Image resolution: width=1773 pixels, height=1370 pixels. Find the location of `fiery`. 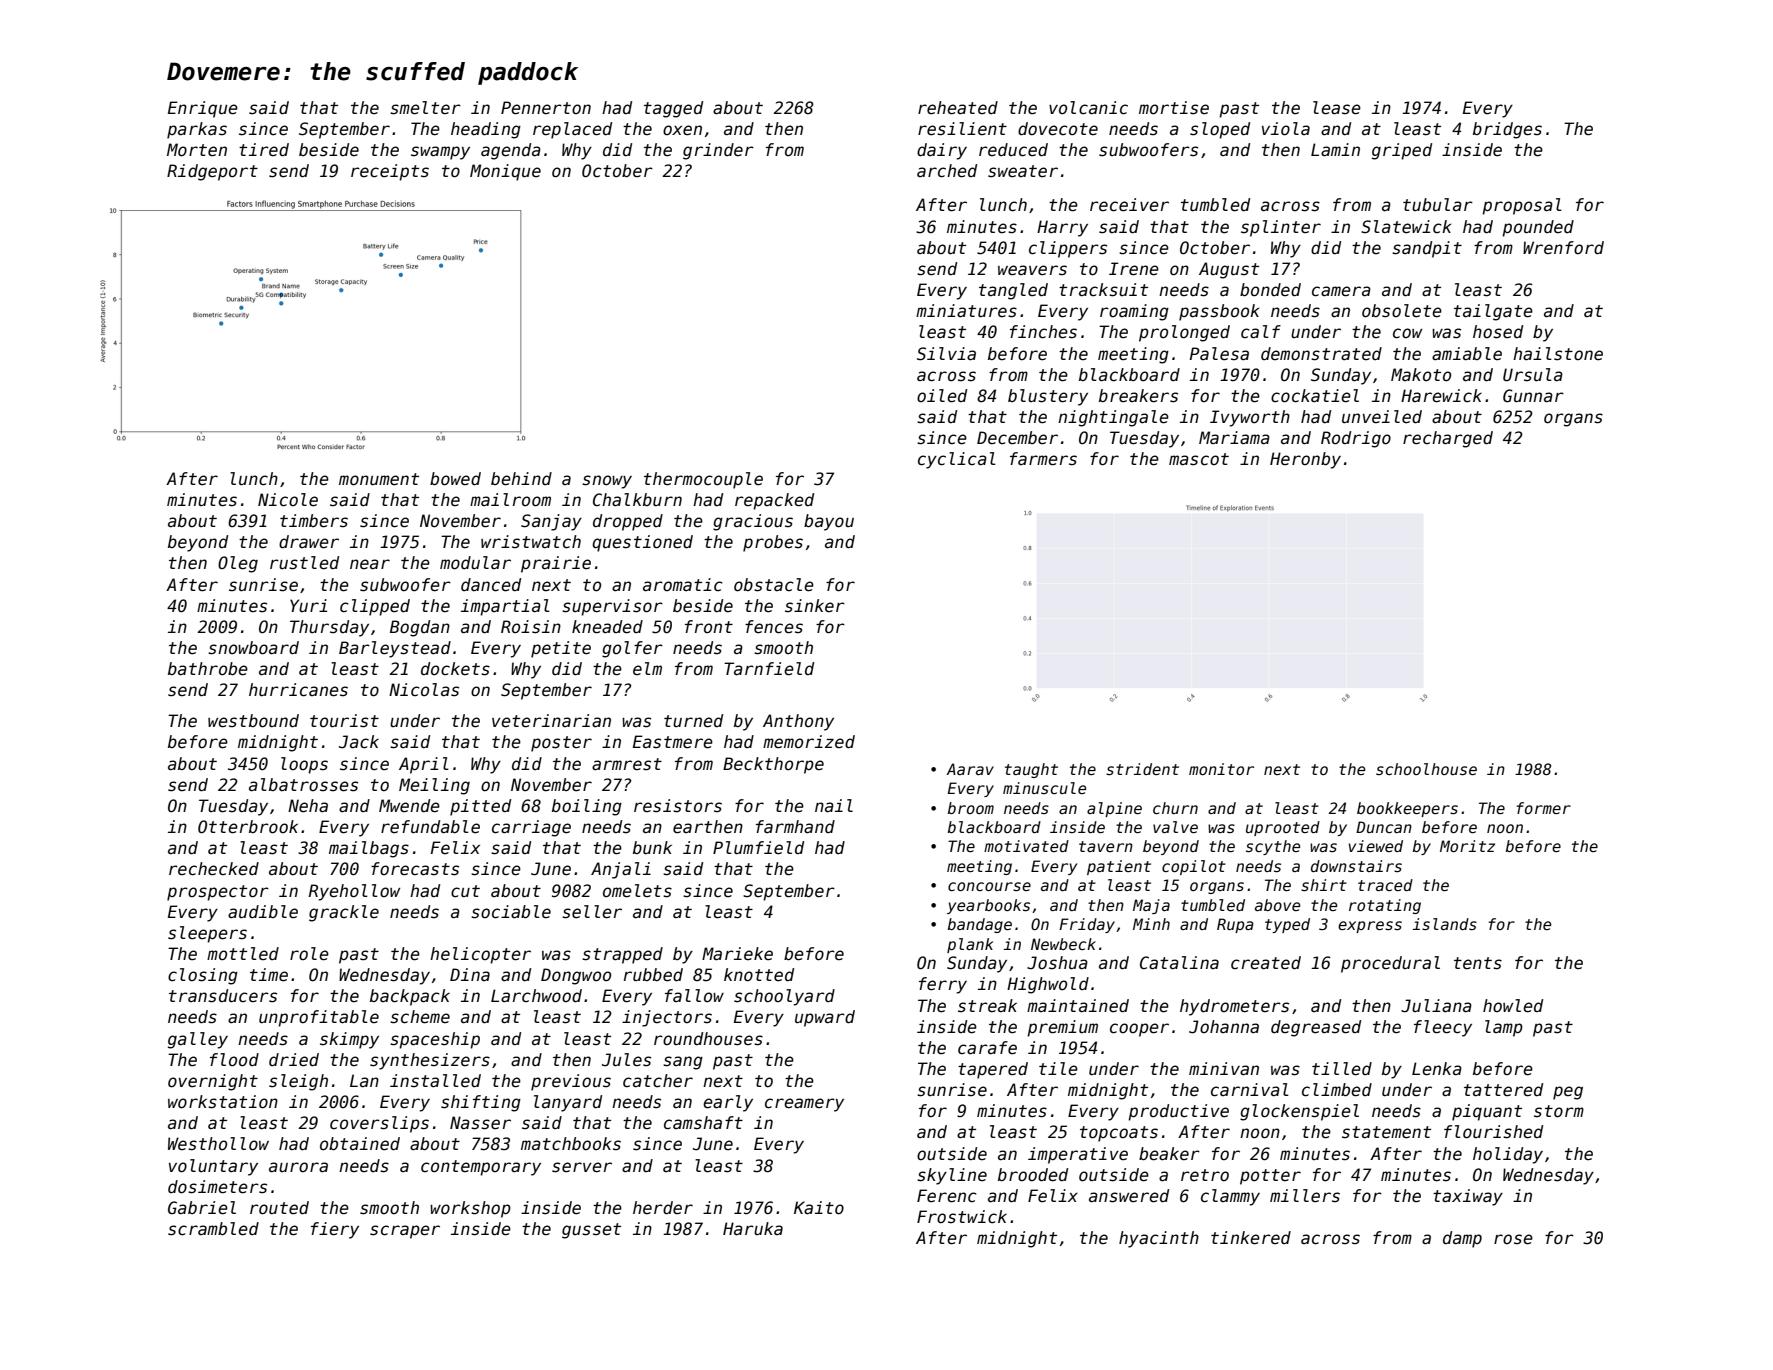

fiery is located at coordinates (335, 1230).
